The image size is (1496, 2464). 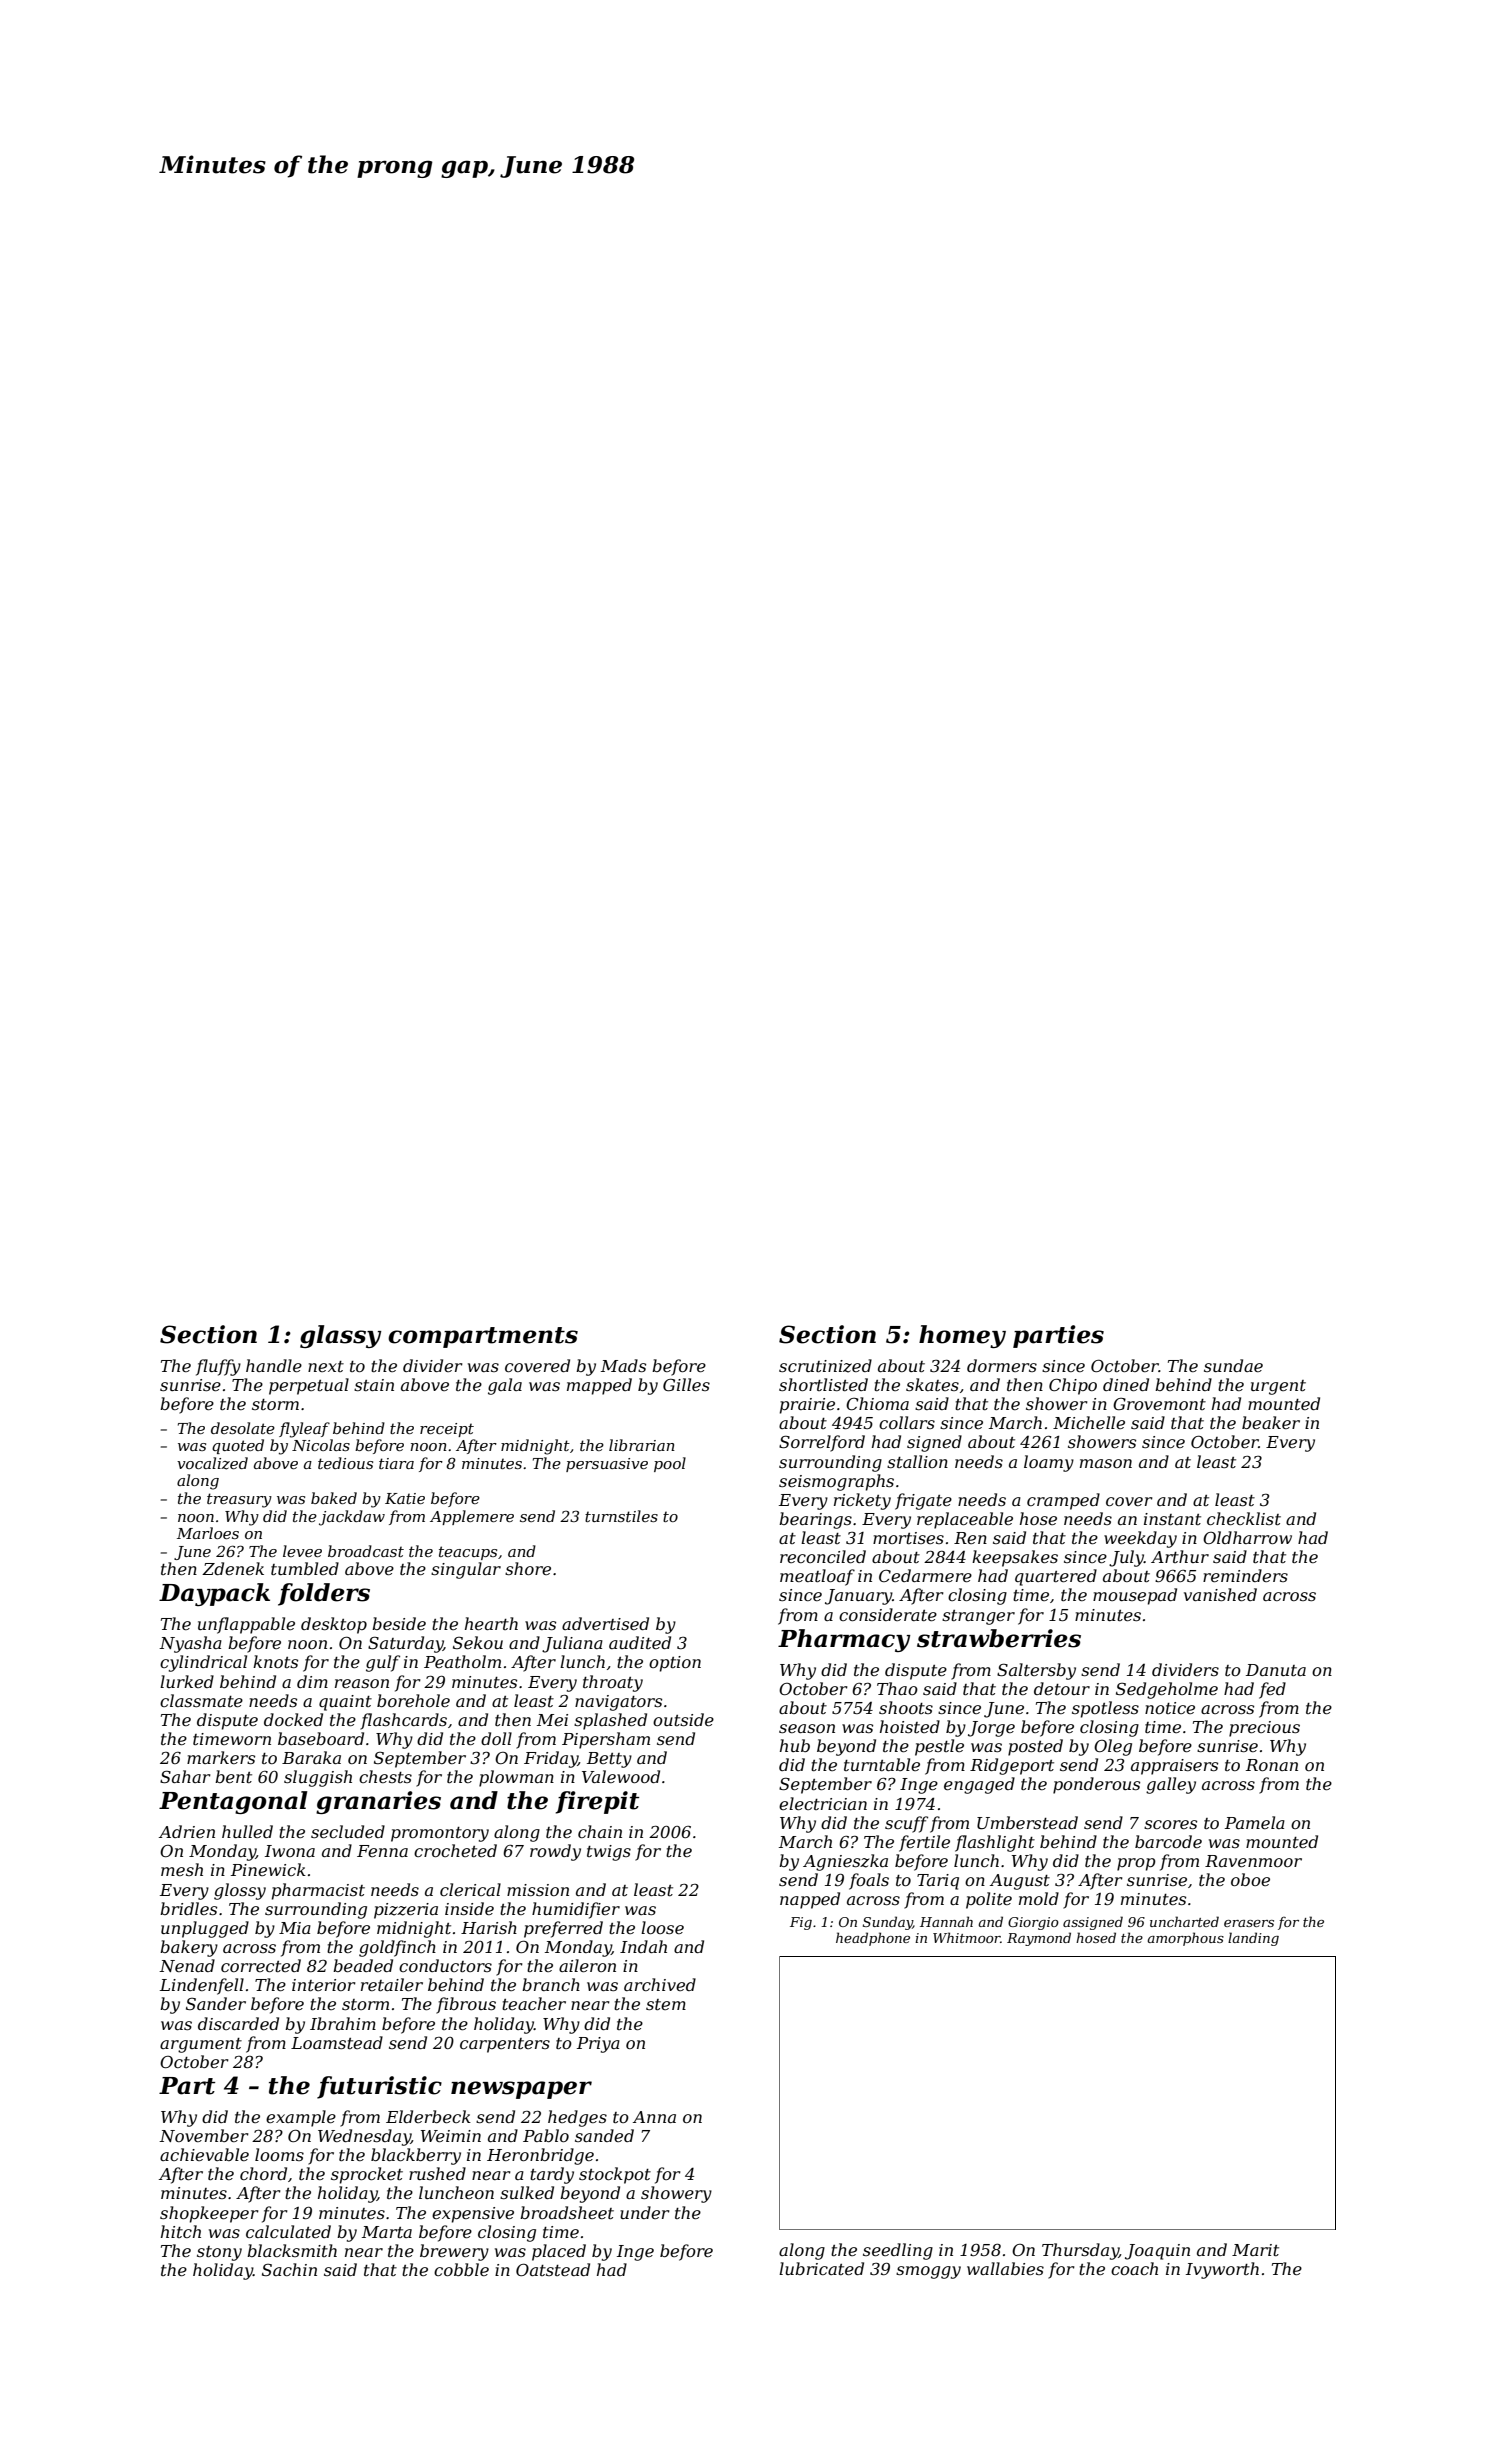 I want to click on quartered, so click(x=1056, y=1577).
